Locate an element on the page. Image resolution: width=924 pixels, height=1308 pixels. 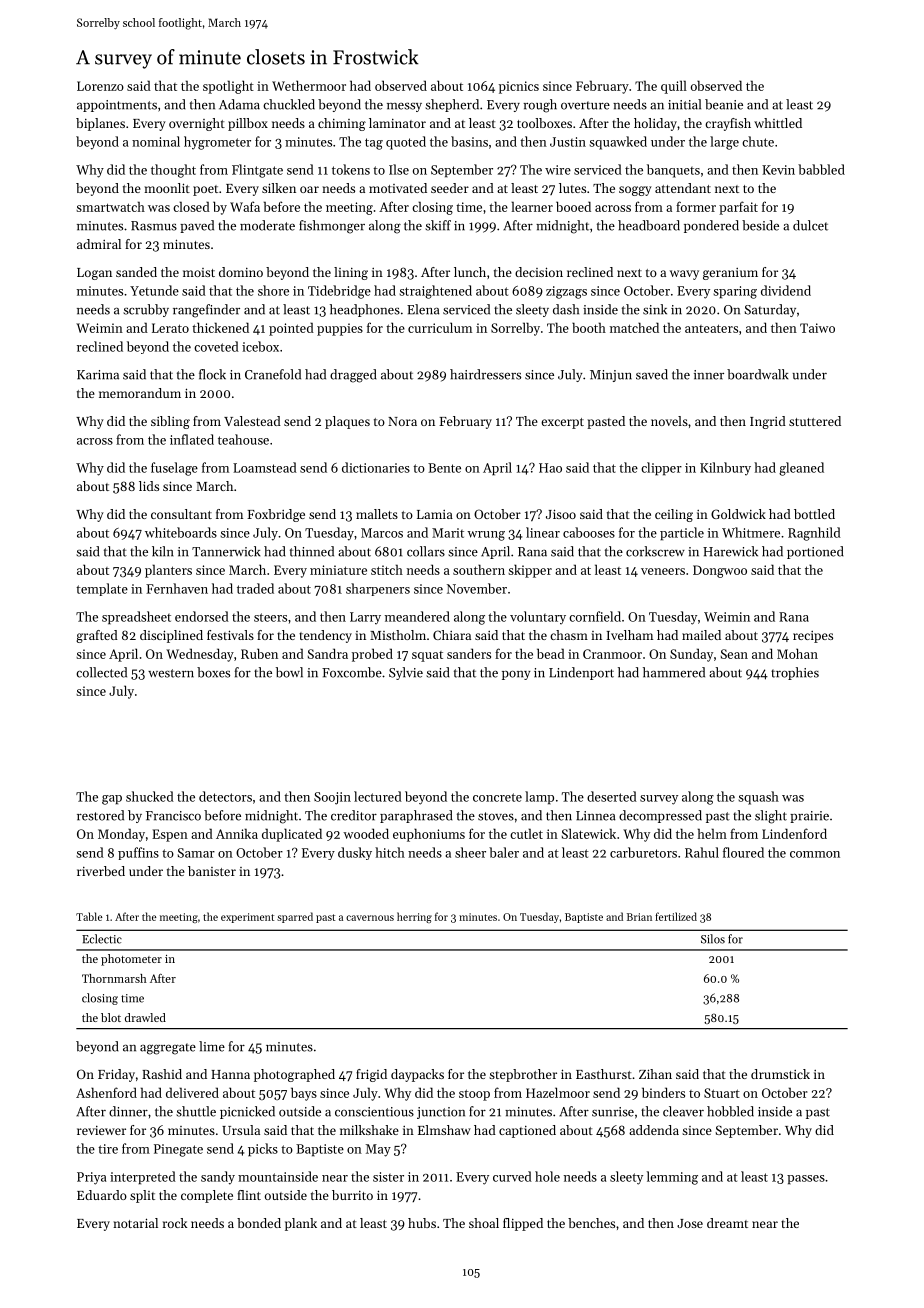
lamp is located at coordinates (539, 798).
